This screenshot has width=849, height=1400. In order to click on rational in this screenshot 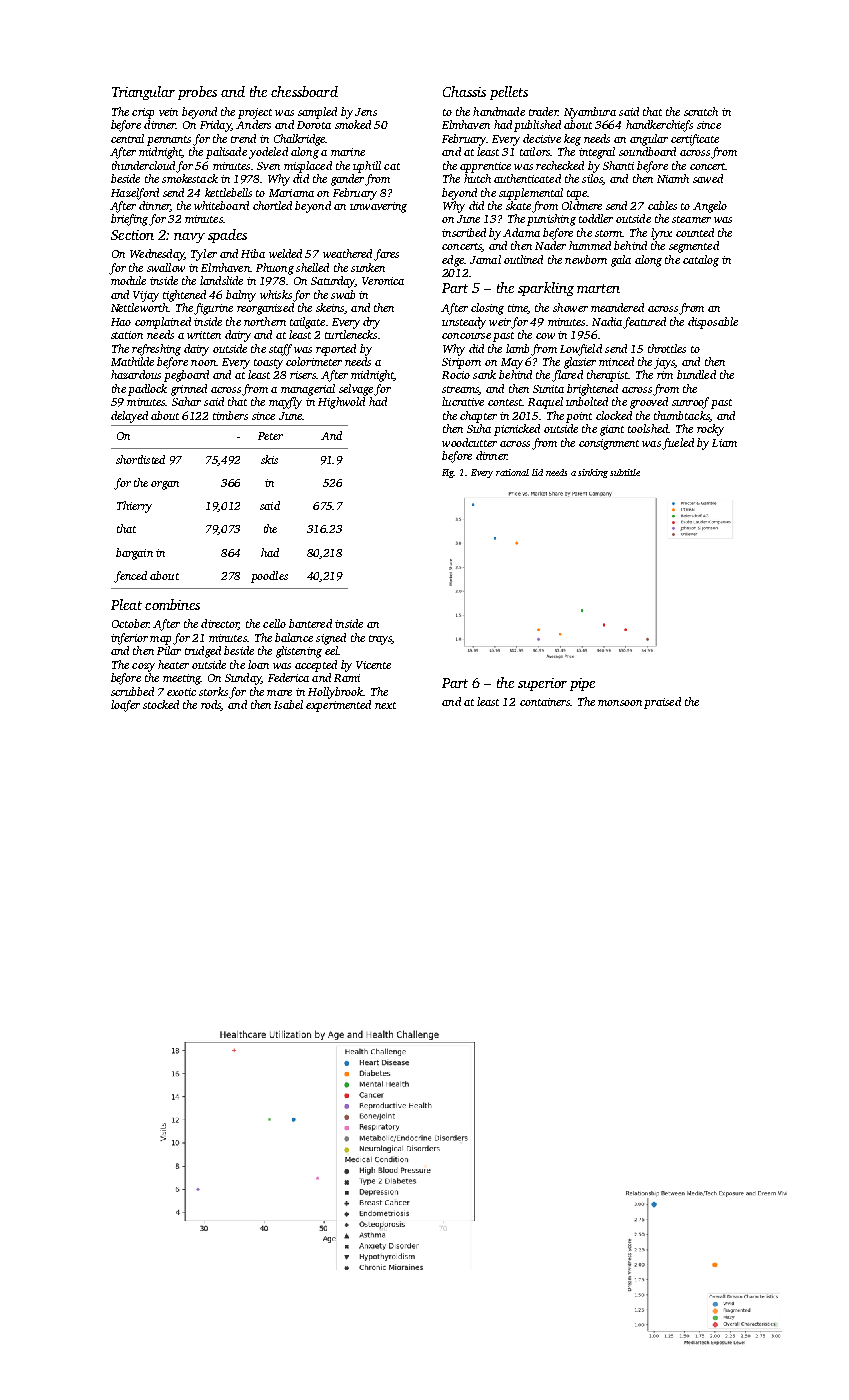, I will do `click(512, 472)`.
